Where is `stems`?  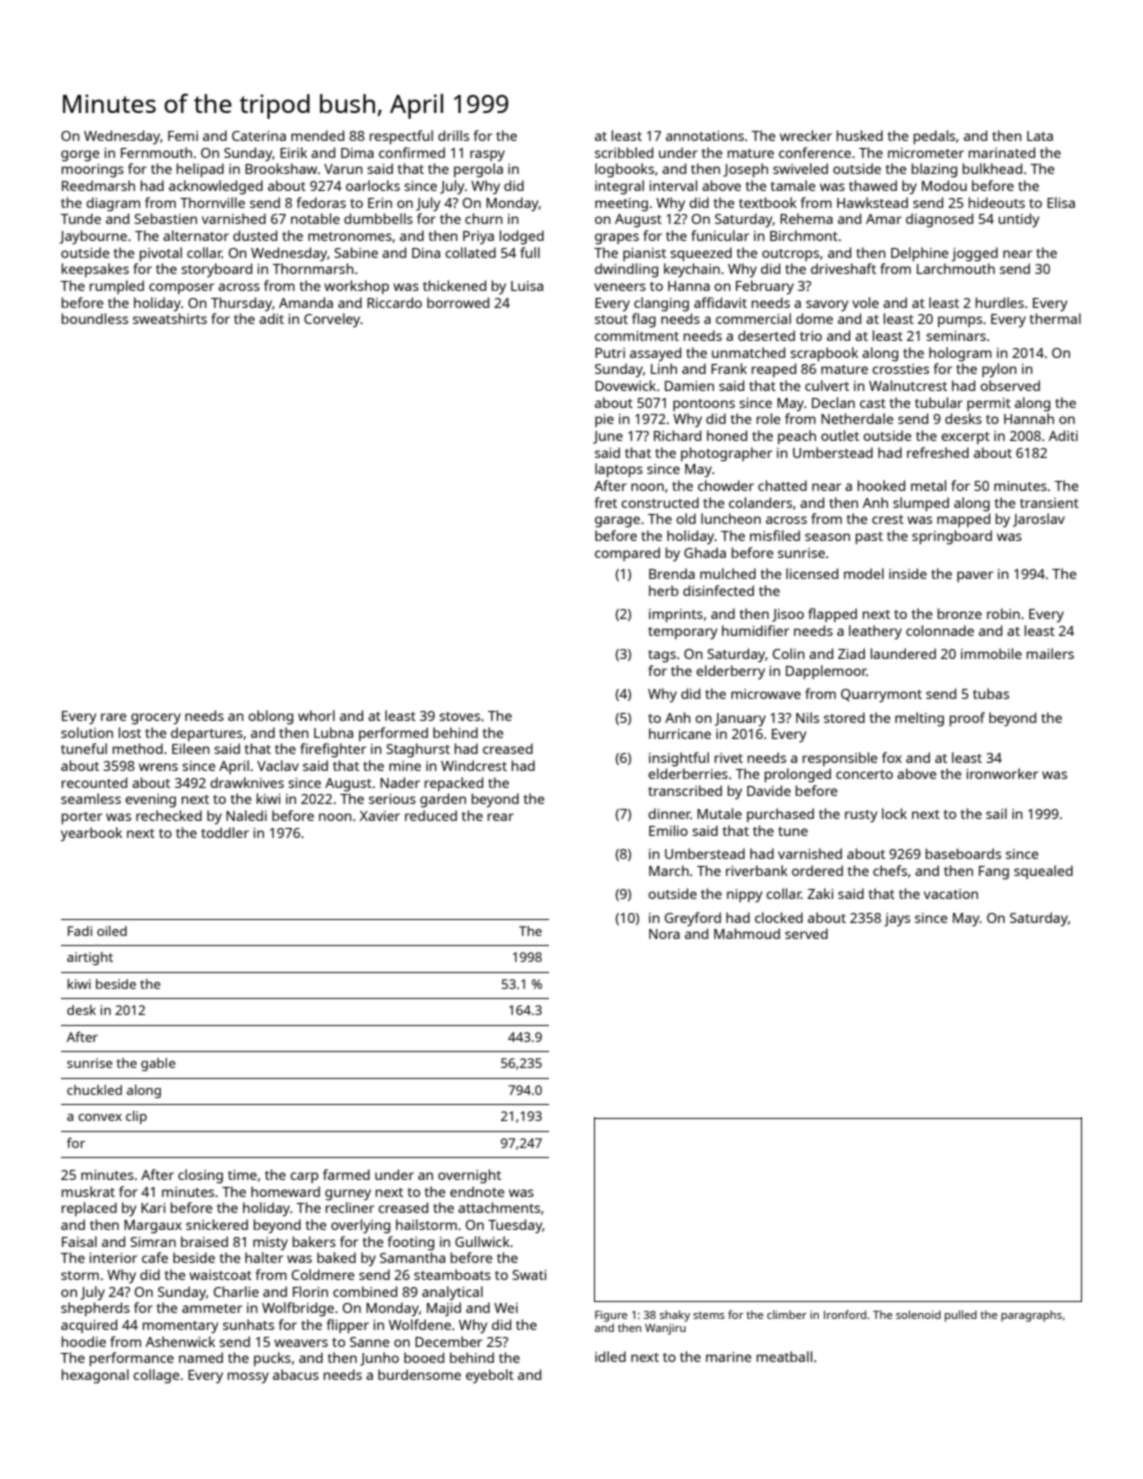 stems is located at coordinates (709, 1315).
